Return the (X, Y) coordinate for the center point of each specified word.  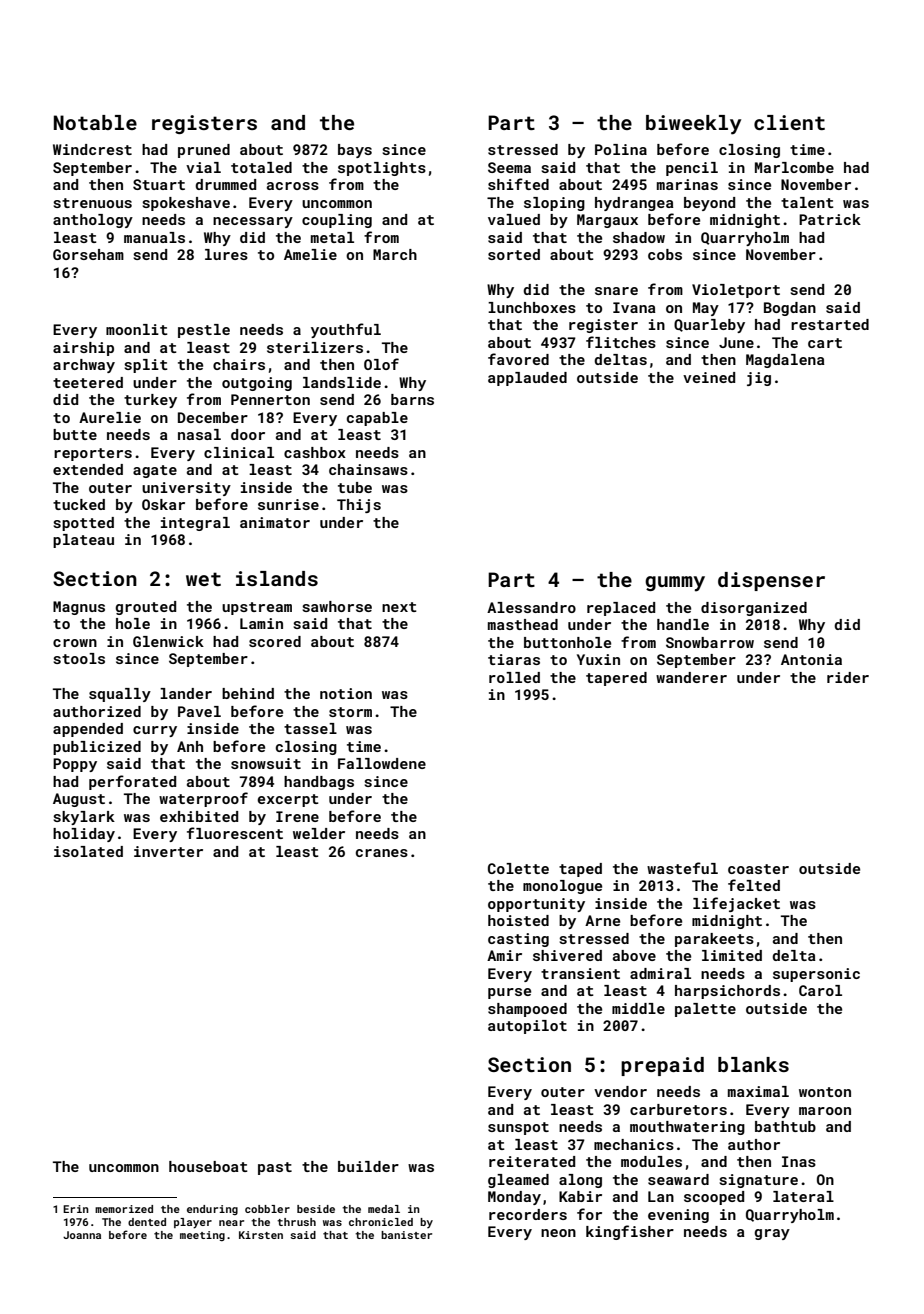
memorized (124, 1209)
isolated (88, 851)
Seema (509, 167)
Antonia (811, 659)
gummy (675, 584)
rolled (514, 677)
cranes (382, 853)
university (186, 489)
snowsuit (266, 763)
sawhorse (337, 606)
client (789, 122)
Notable (95, 122)
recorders (528, 1214)
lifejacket (736, 904)
